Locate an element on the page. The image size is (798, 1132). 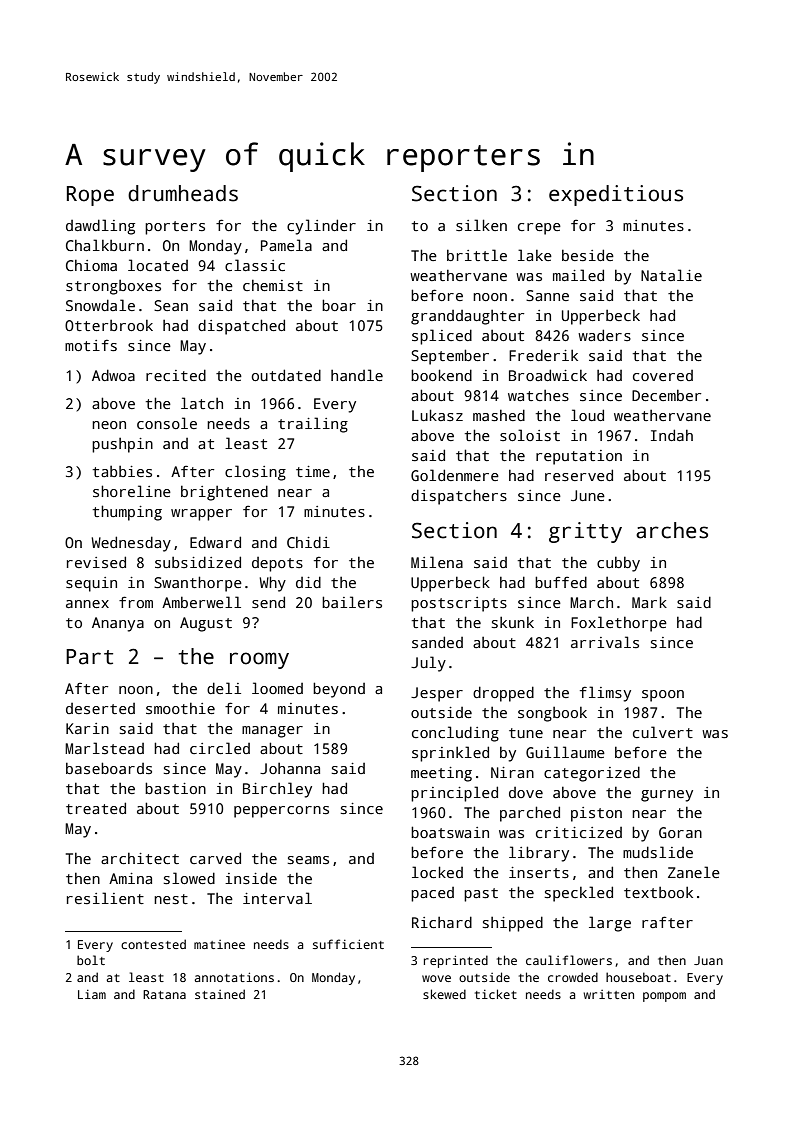
arrivals is located at coordinates (605, 642).
